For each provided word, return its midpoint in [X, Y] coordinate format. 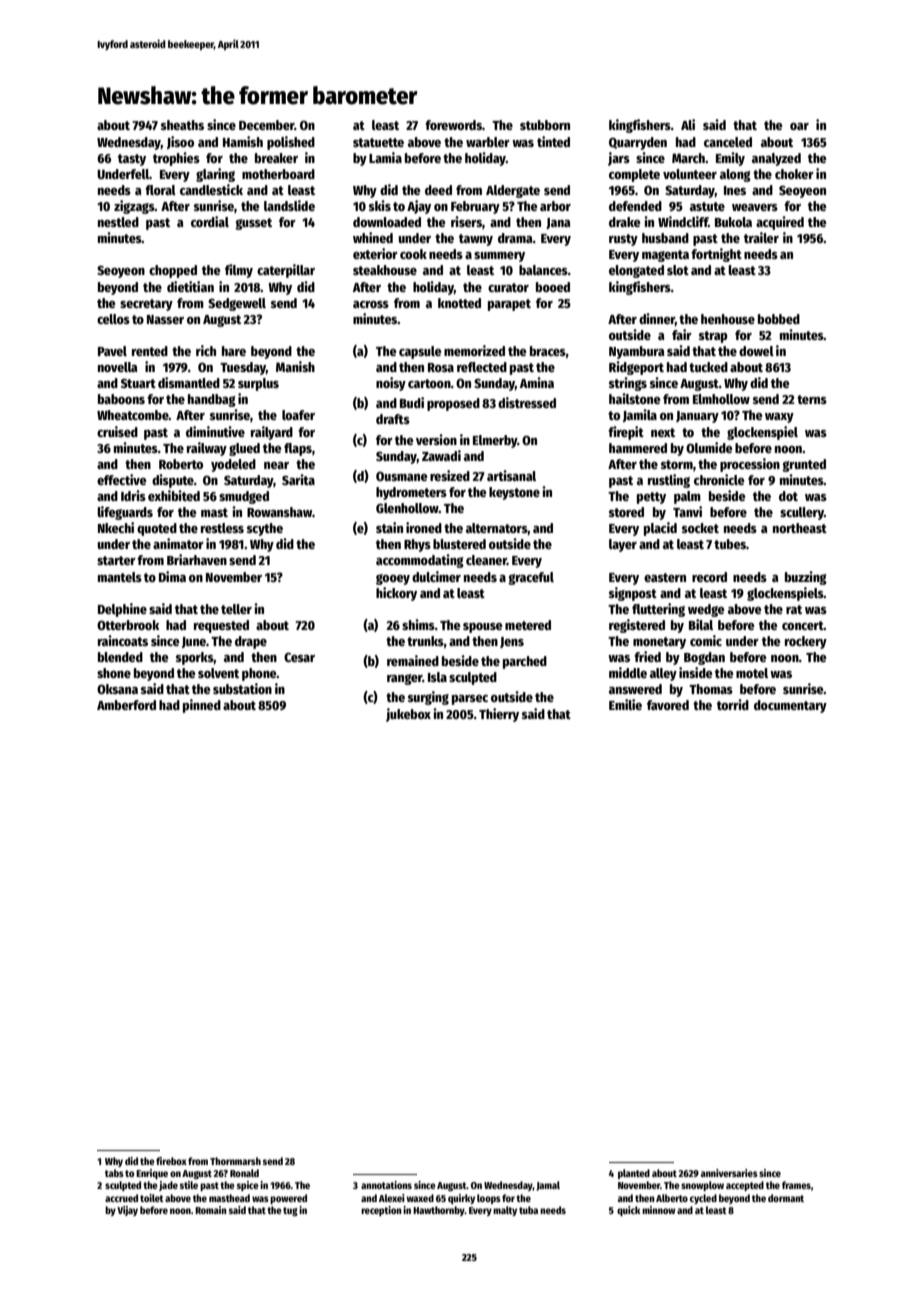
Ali [688, 124]
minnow [659, 1210]
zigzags [134, 207]
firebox [171, 1161]
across [371, 304]
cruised [117, 431]
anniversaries [729, 1173]
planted [634, 1174]
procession [750, 465]
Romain [211, 1210]
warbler [488, 142]
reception [381, 1211]
